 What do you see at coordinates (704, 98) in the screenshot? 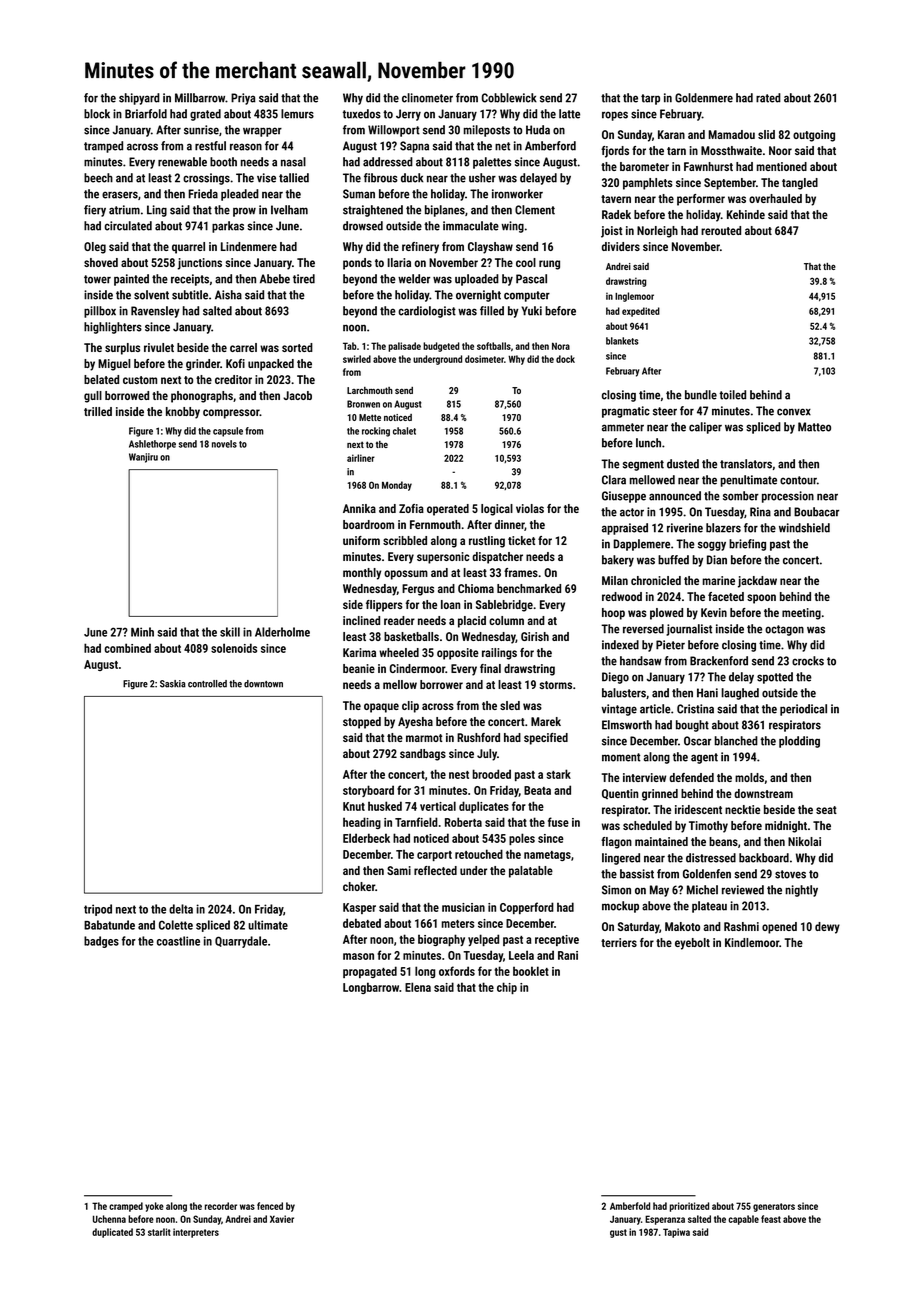
I see `Goldenmere` at bounding box center [704, 98].
